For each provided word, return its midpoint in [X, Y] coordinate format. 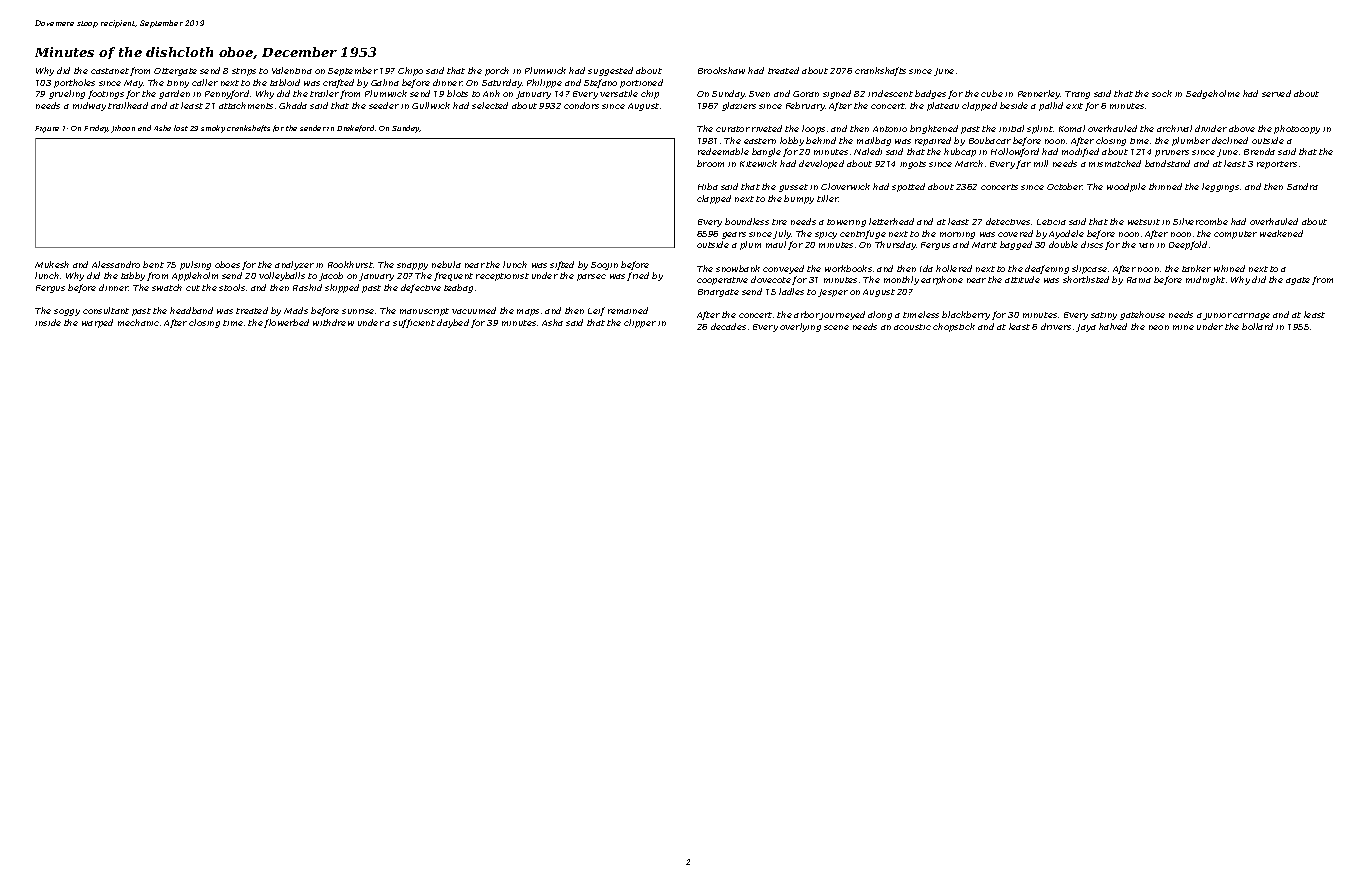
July [782, 234]
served [1276, 93]
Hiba [708, 186]
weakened [1281, 233]
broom [710, 163]
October [1065, 186]
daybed [453, 323]
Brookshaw [721, 70]
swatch [167, 287]
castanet [110, 71]
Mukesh [52, 264]
